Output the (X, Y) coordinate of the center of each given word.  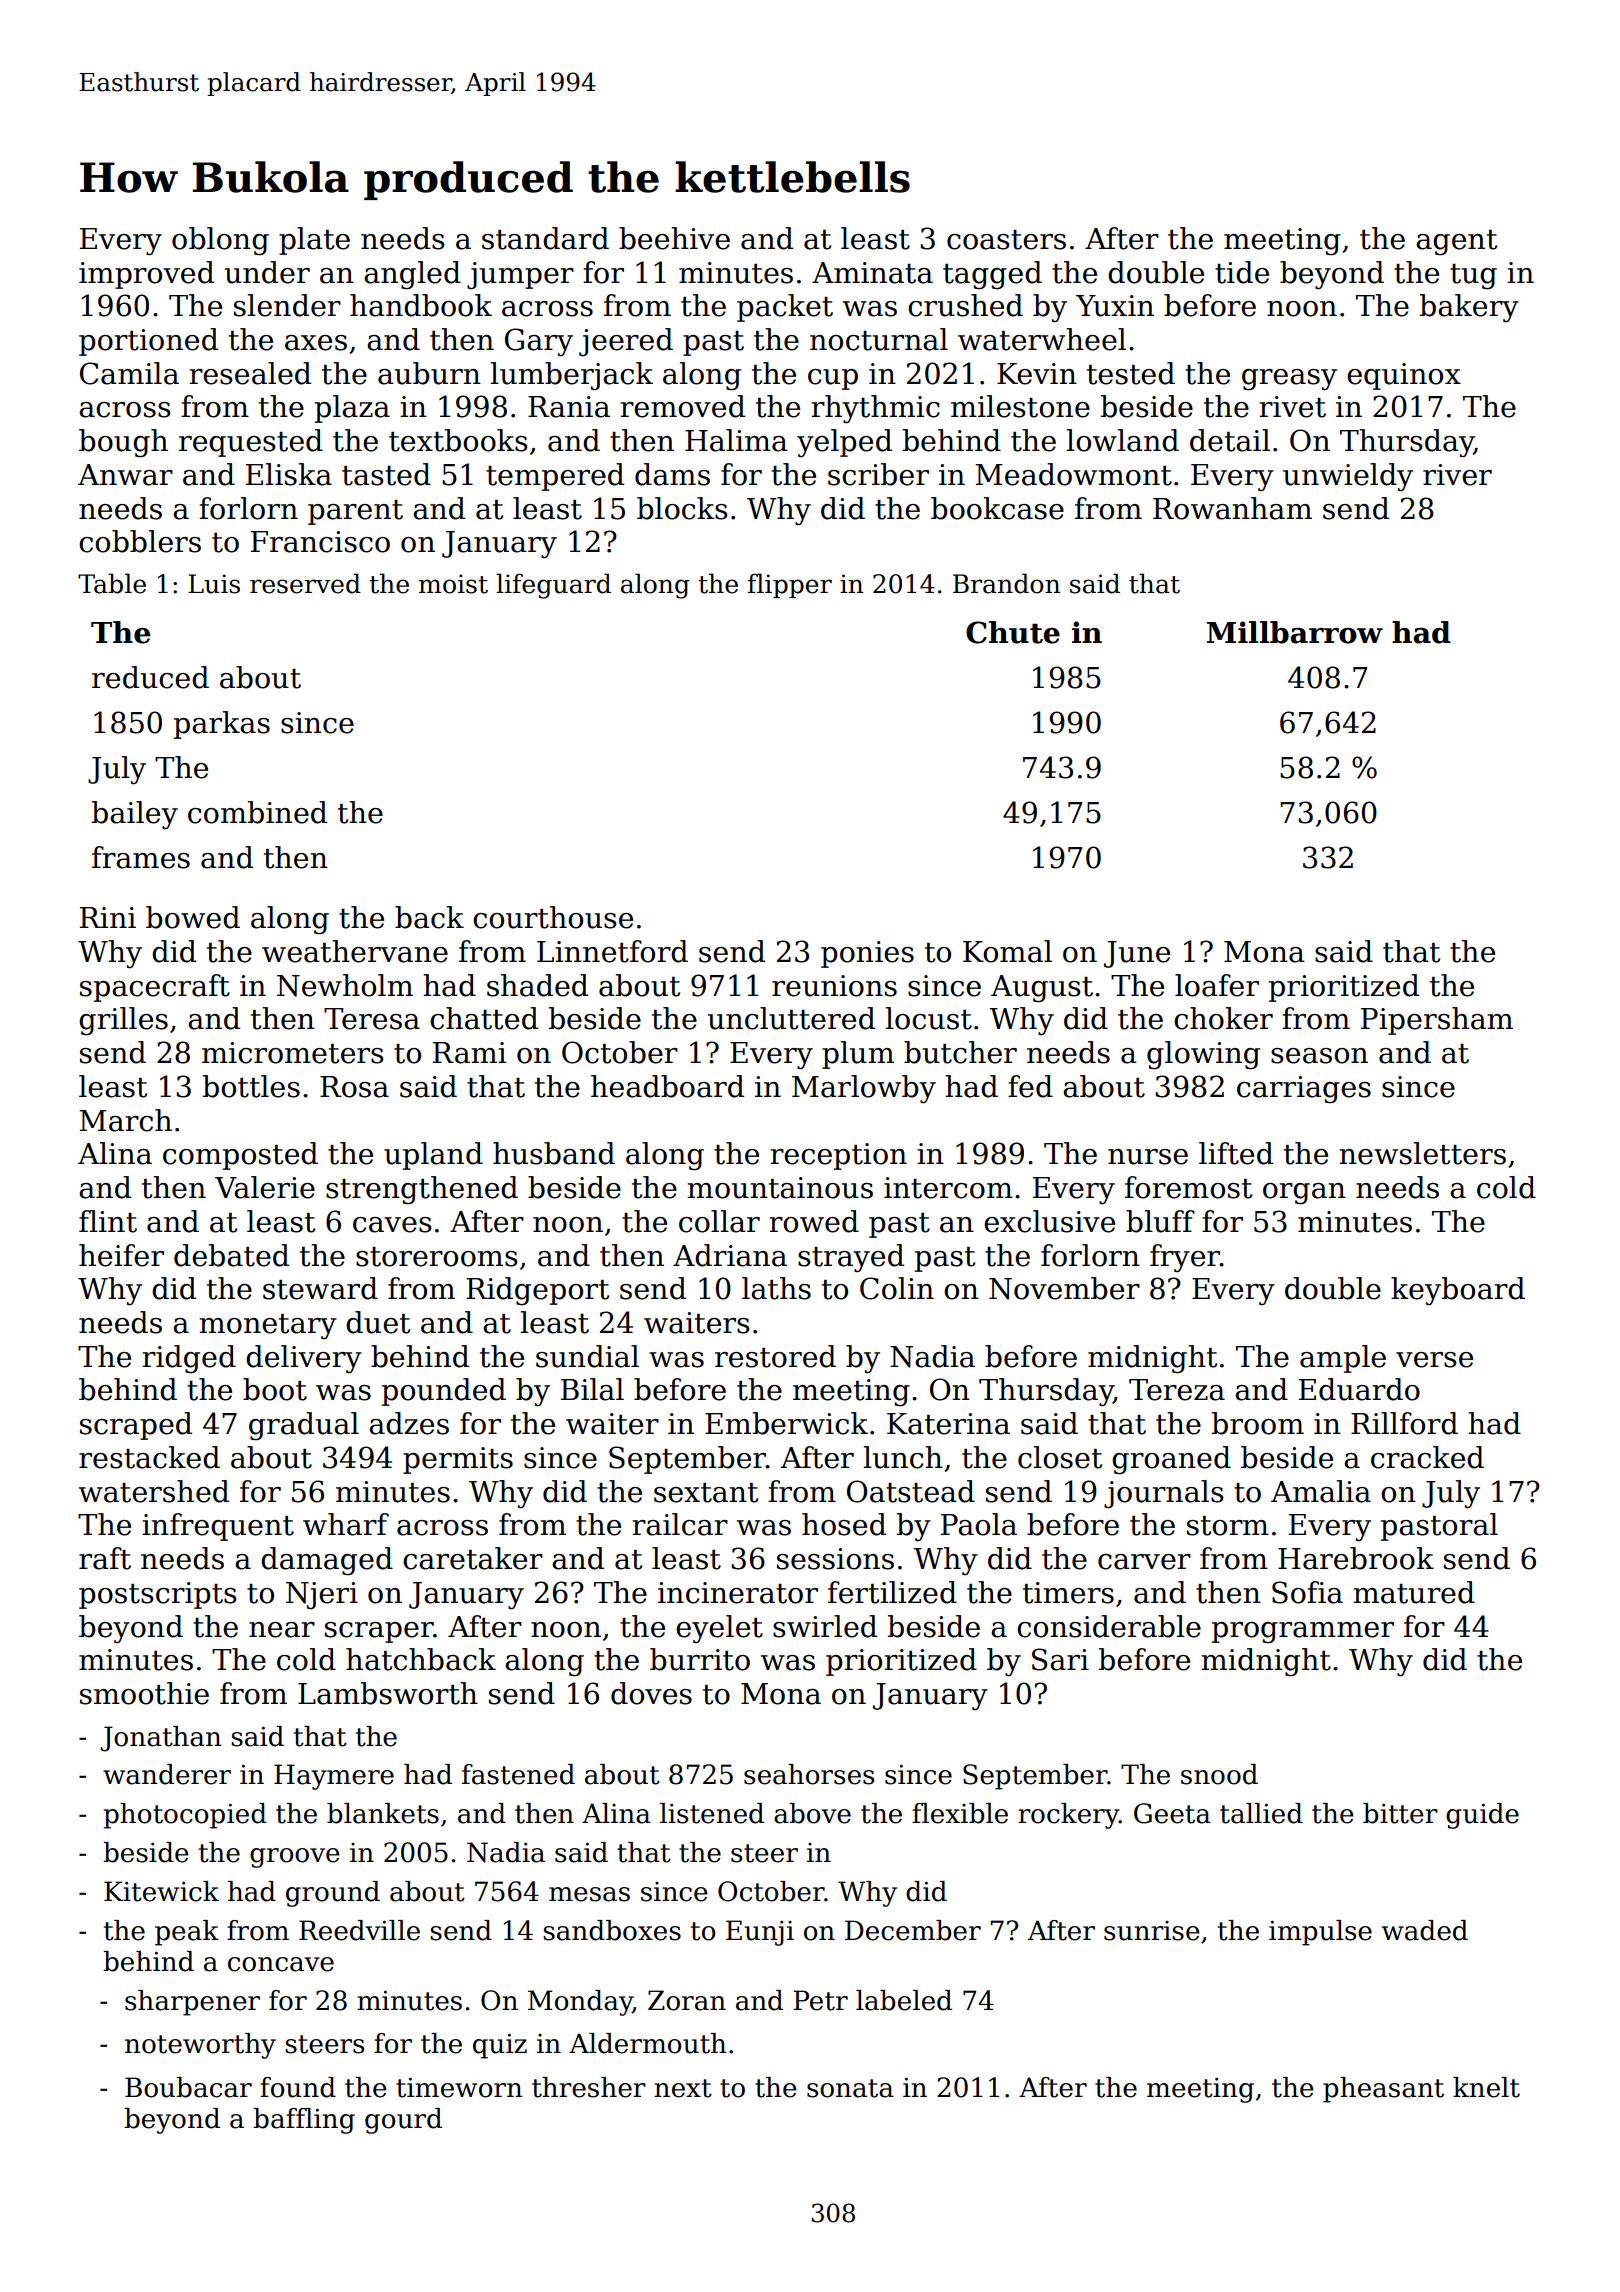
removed (682, 406)
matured (1414, 1592)
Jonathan (161, 1739)
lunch (903, 1457)
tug (1473, 277)
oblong (220, 241)
